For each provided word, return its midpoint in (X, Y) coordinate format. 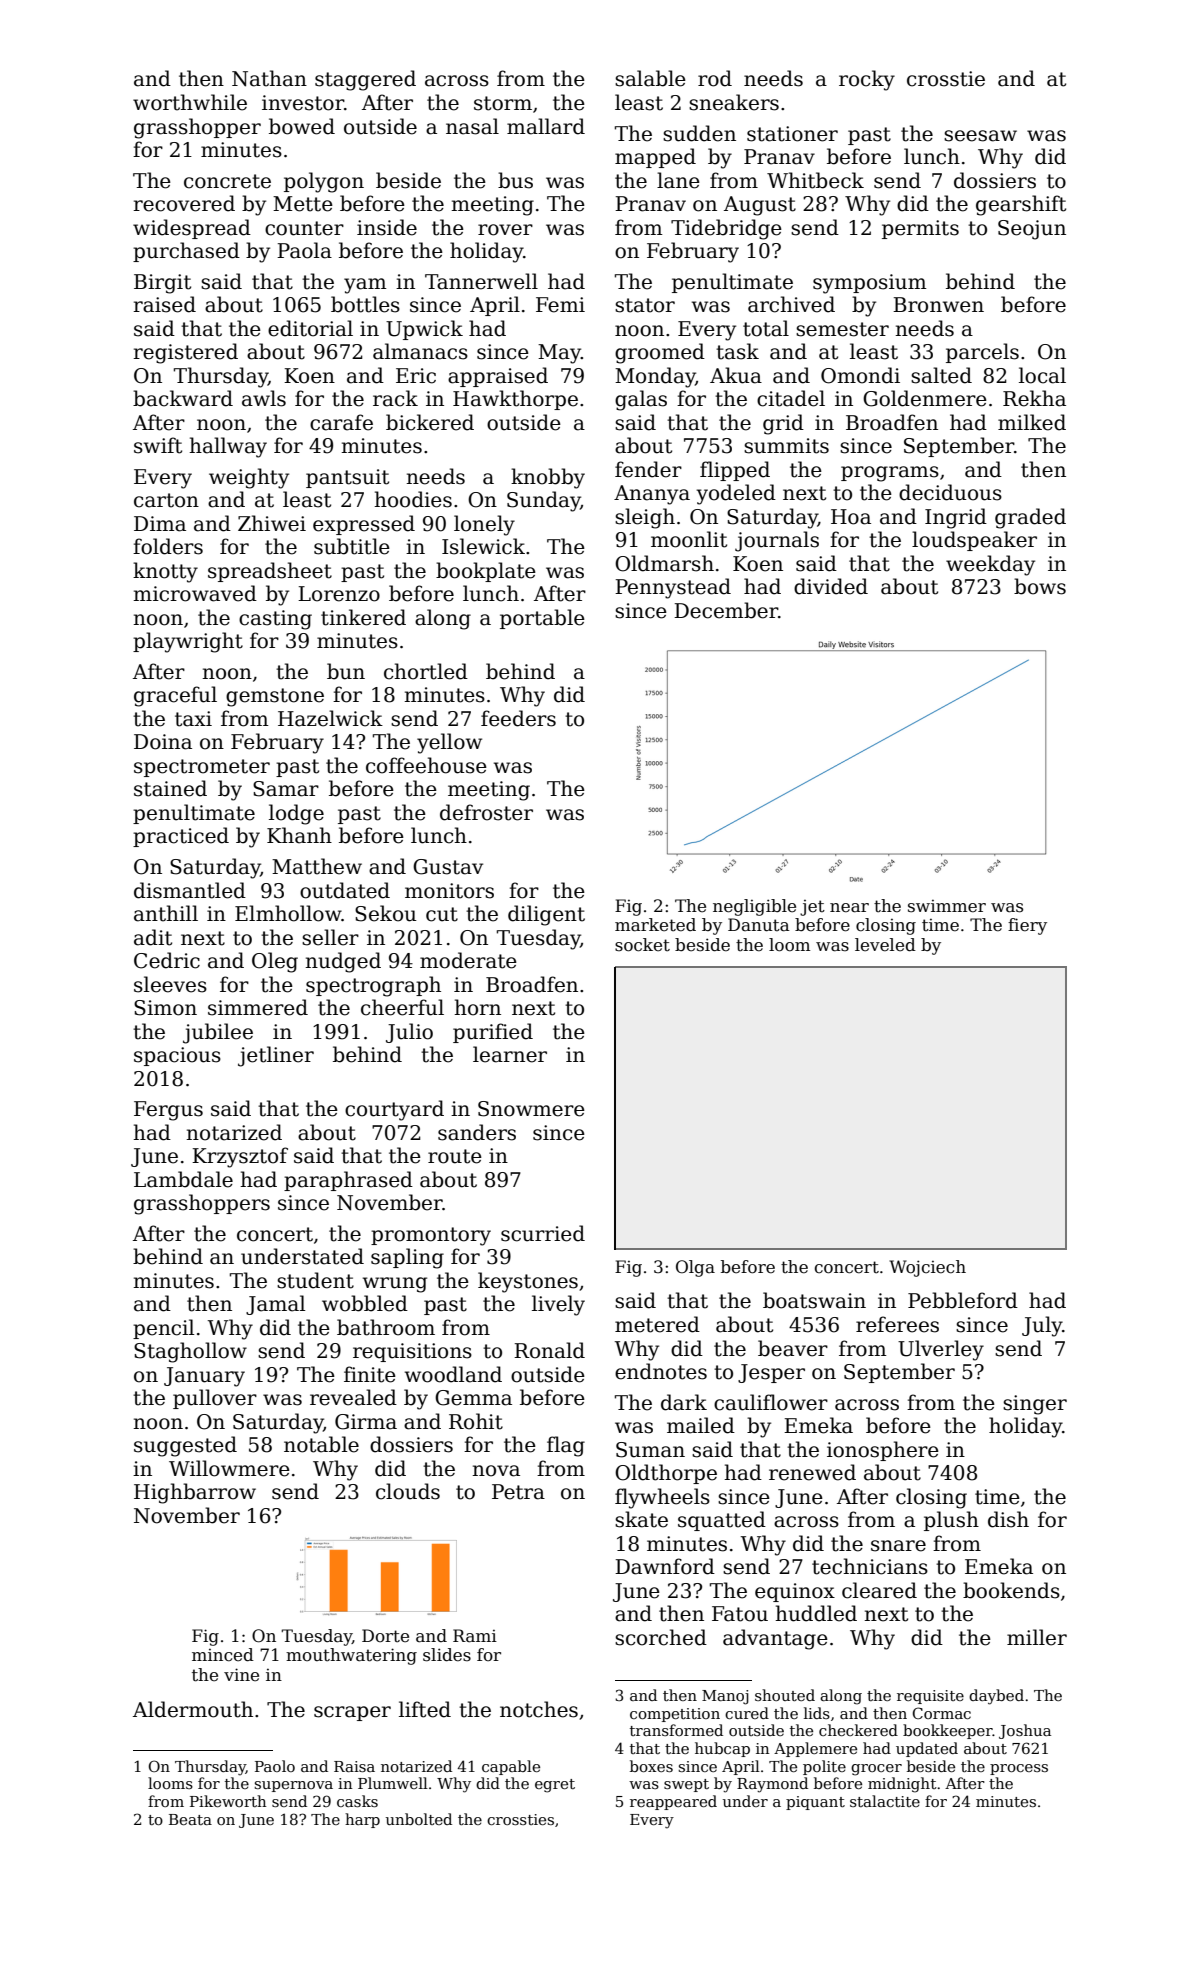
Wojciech (927, 1268)
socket (642, 945)
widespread (192, 229)
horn (477, 1007)
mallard (546, 126)
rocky (867, 80)
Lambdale (183, 1179)
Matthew (317, 866)
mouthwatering (351, 1656)
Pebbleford (963, 1300)
